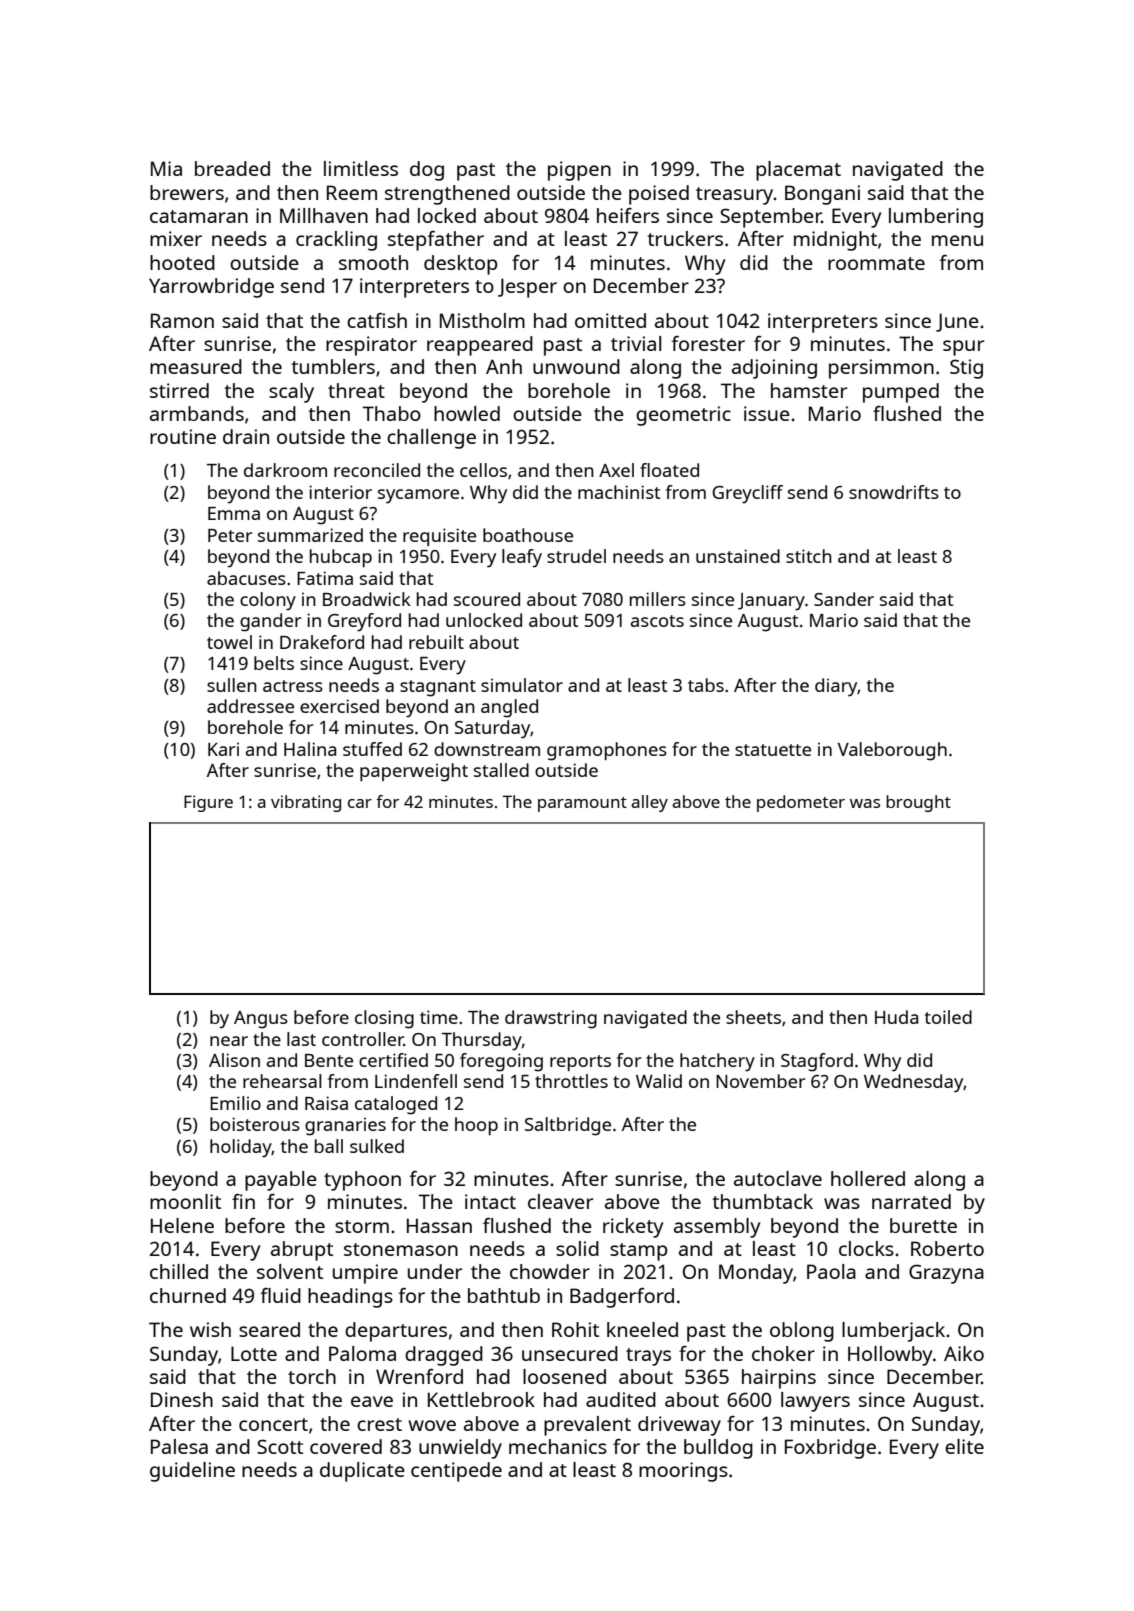 The height and width of the page is (1611, 1134). Describe the element at coordinates (918, 803) in the page. I see `brought` at that location.
